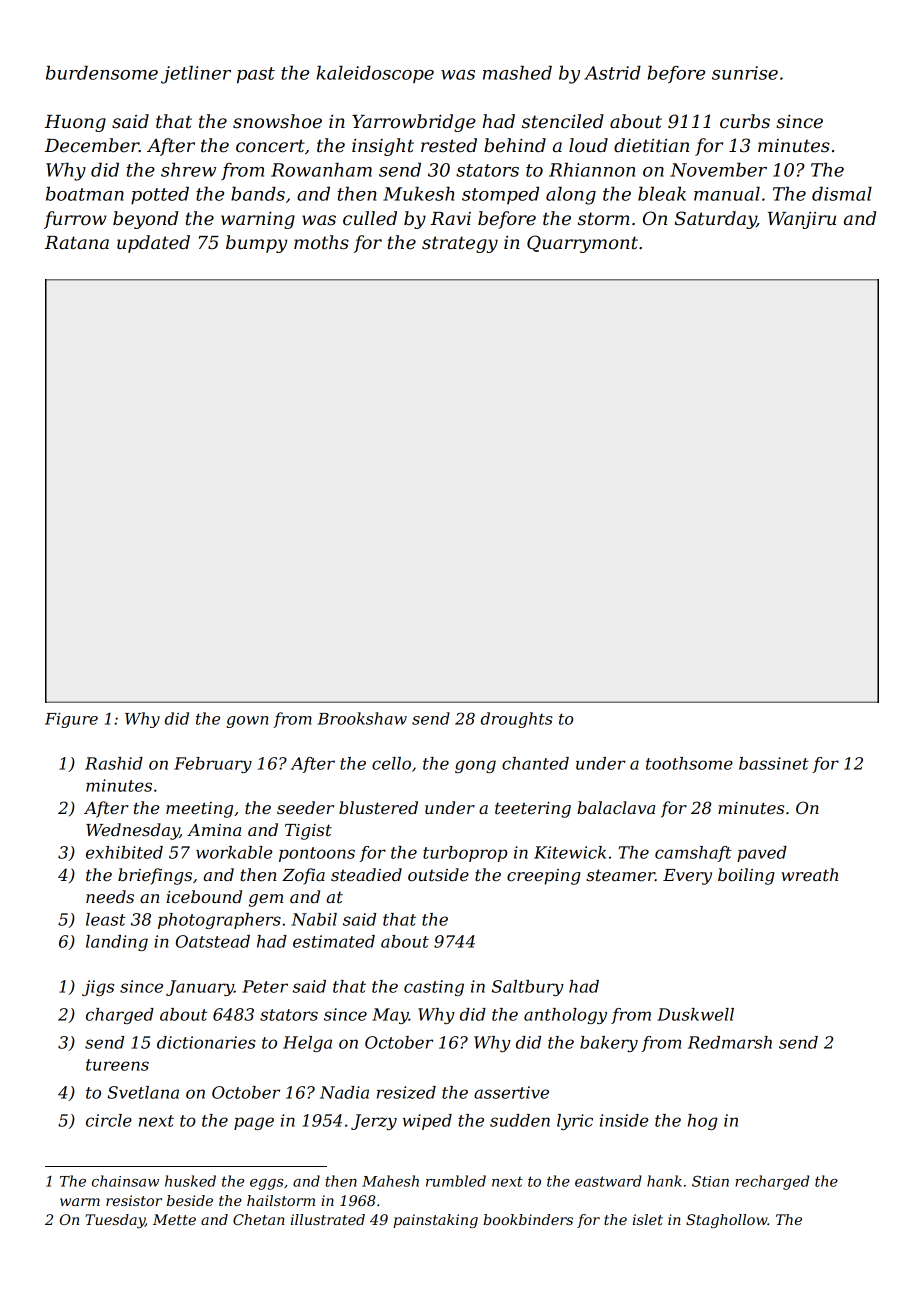  I want to click on loud, so click(588, 145).
